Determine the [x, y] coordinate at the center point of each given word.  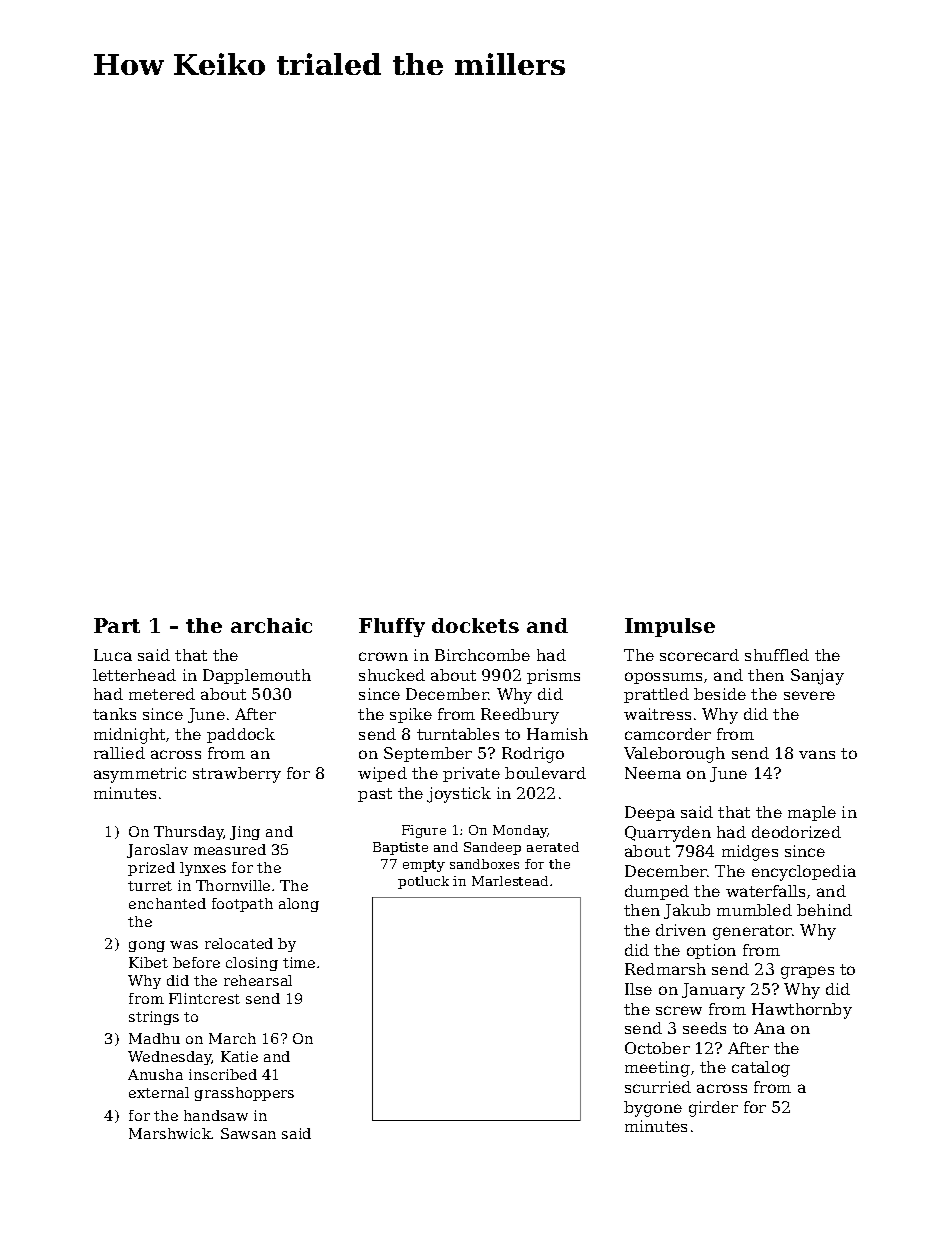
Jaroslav [157, 851]
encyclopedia [804, 873]
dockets [475, 625]
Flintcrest [204, 998]
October [657, 1048]
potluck [423, 882]
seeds [704, 1028]
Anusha [155, 1074]
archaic [271, 625]
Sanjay [817, 677]
